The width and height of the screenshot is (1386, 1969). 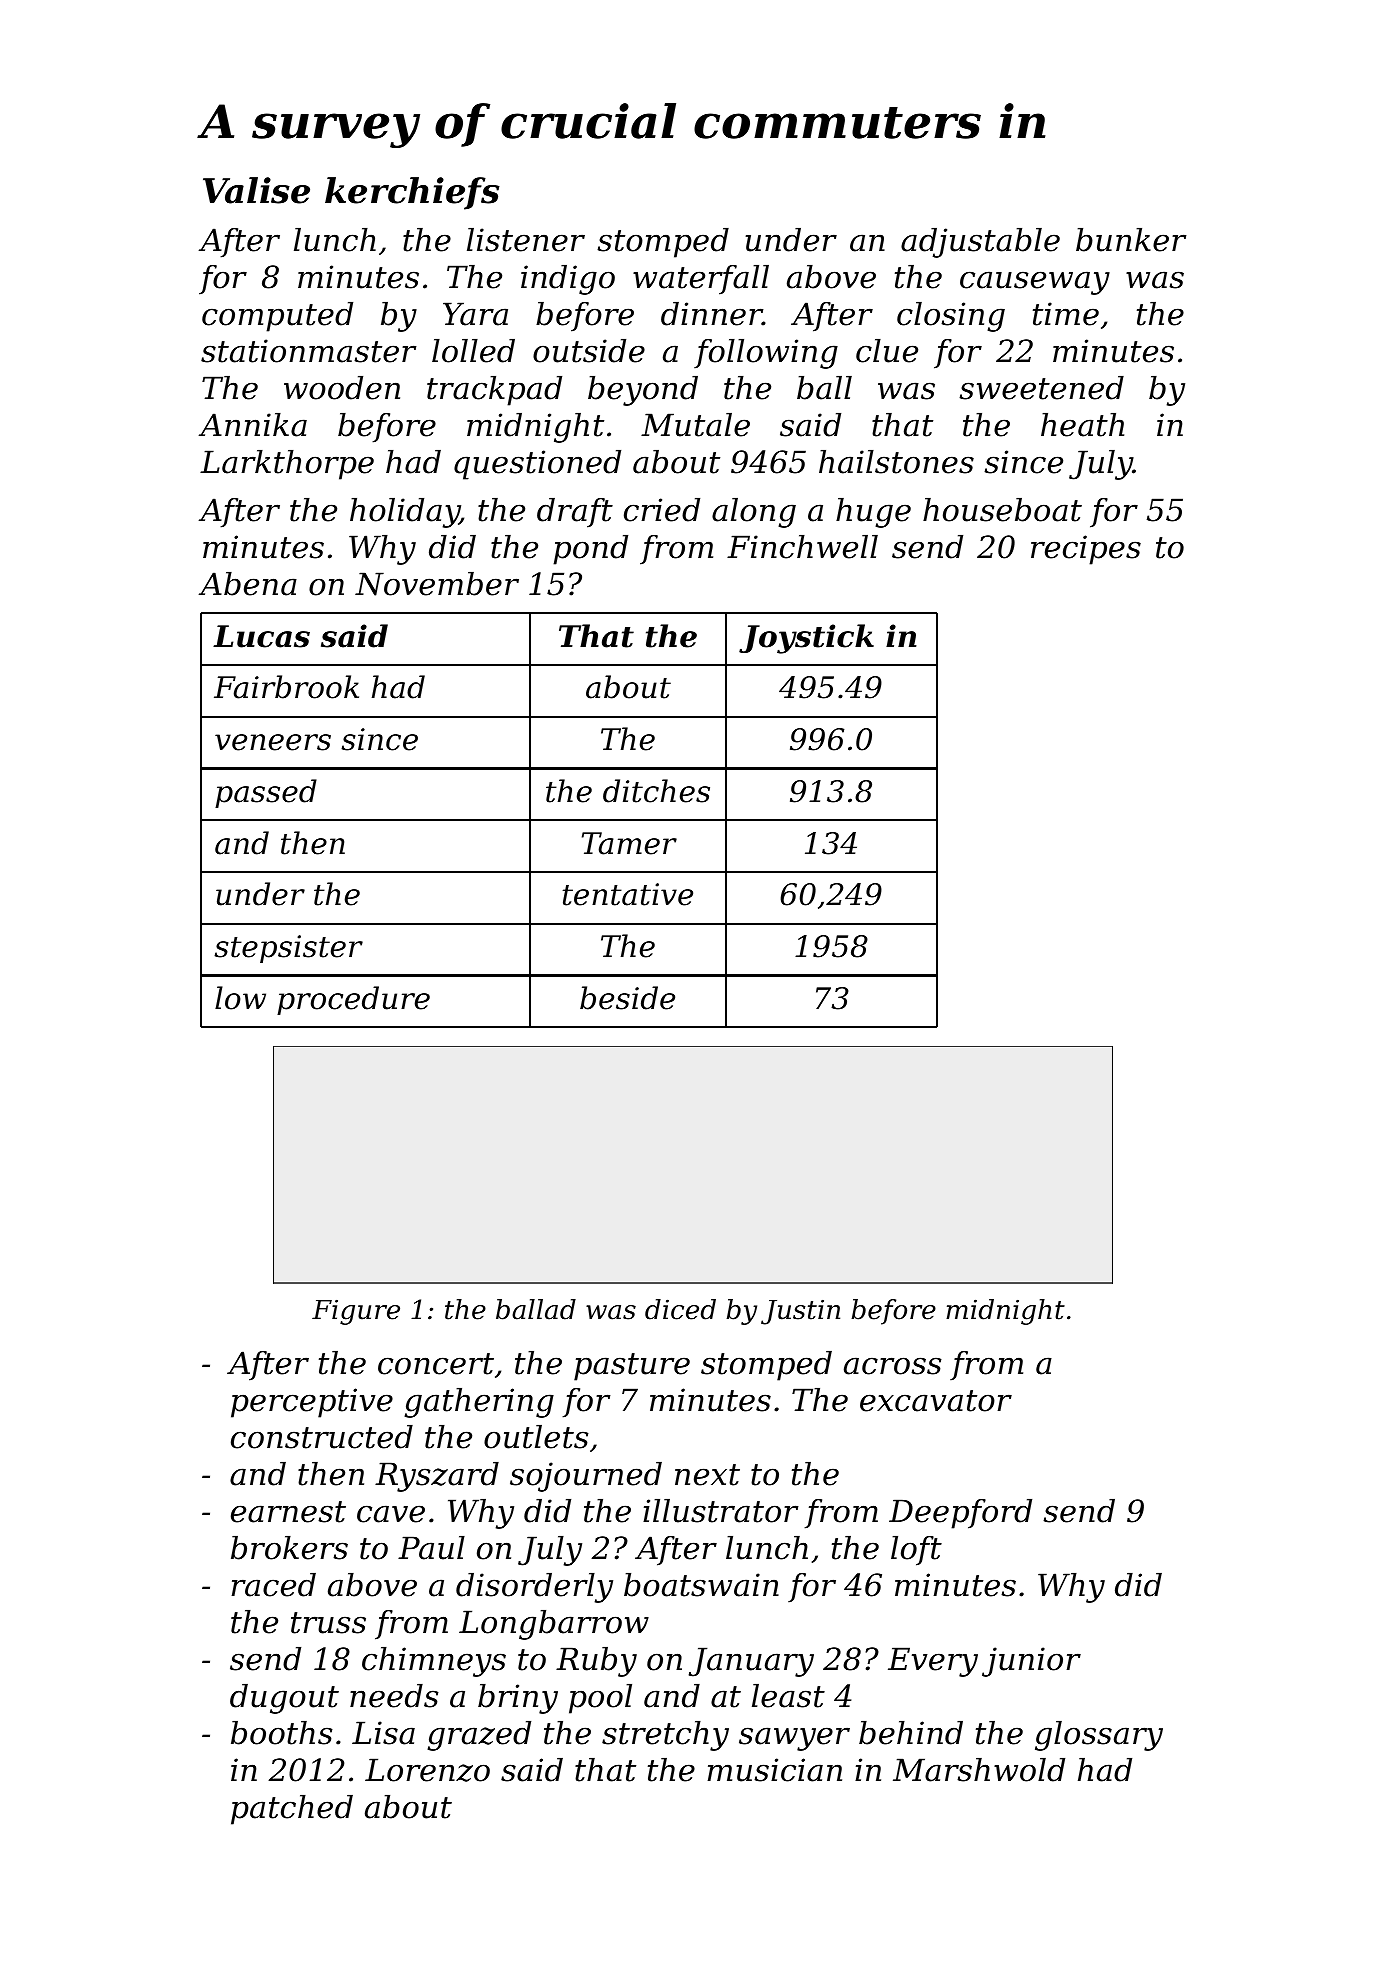 I want to click on procedure, so click(x=353, y=1000).
